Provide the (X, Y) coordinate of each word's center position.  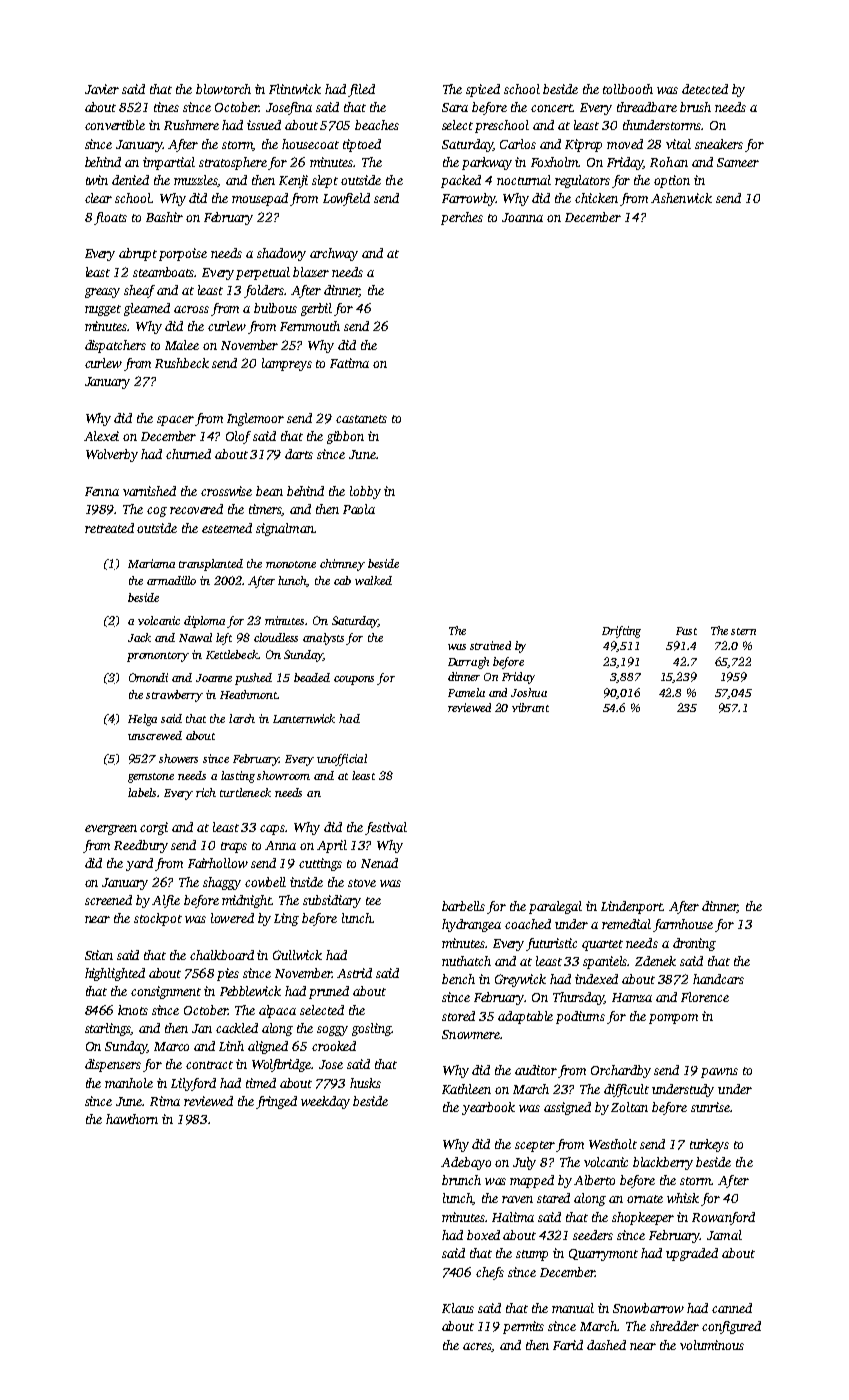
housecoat (310, 144)
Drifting (621, 632)
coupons (354, 680)
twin (97, 180)
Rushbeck (182, 363)
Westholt (613, 1144)
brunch (461, 1180)
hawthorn (132, 1119)
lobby (365, 492)
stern (743, 631)
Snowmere (471, 1034)
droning (694, 944)
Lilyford (193, 1084)
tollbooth (628, 89)
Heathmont (248, 694)
